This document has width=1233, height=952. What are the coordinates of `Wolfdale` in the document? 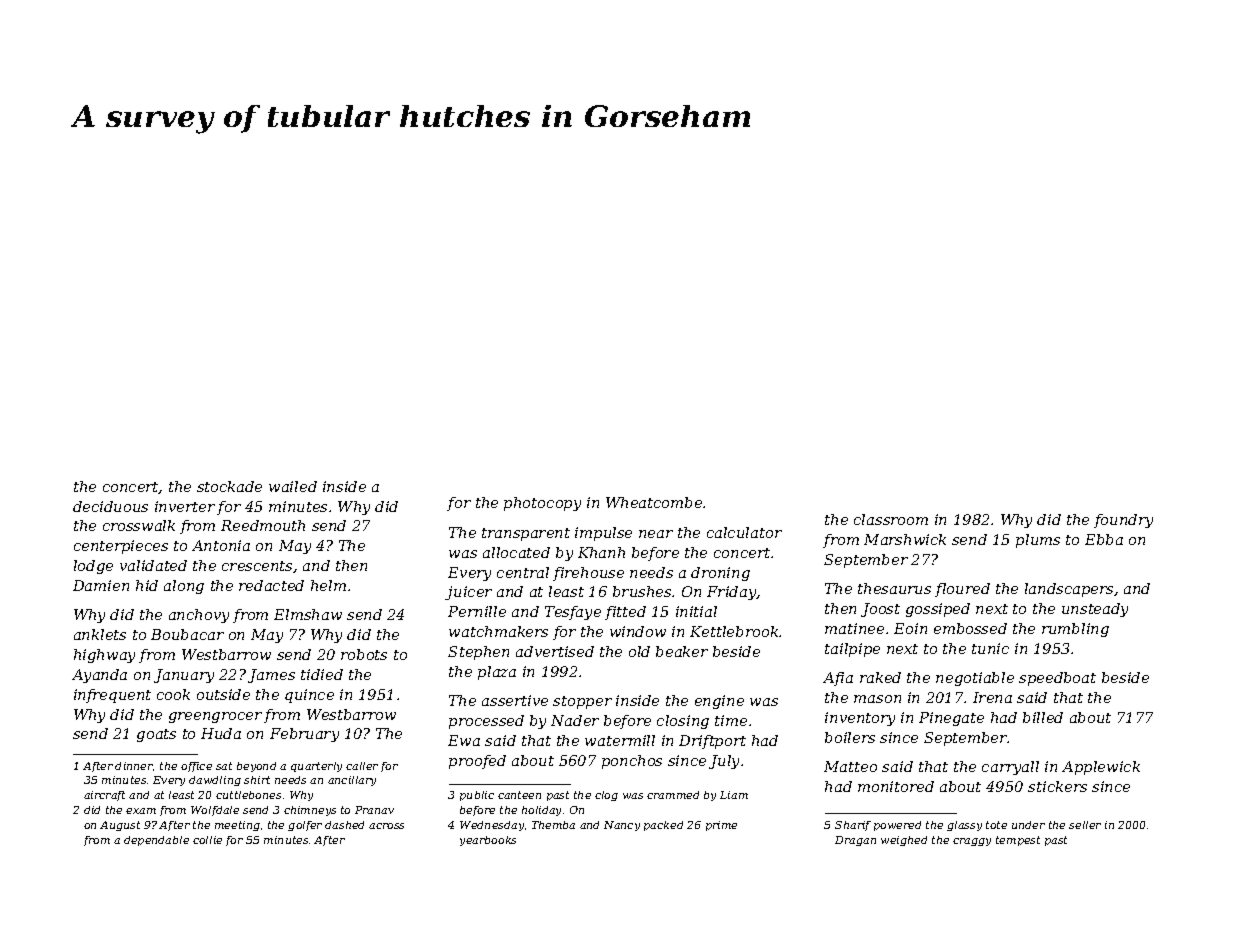 It's located at (215, 811).
